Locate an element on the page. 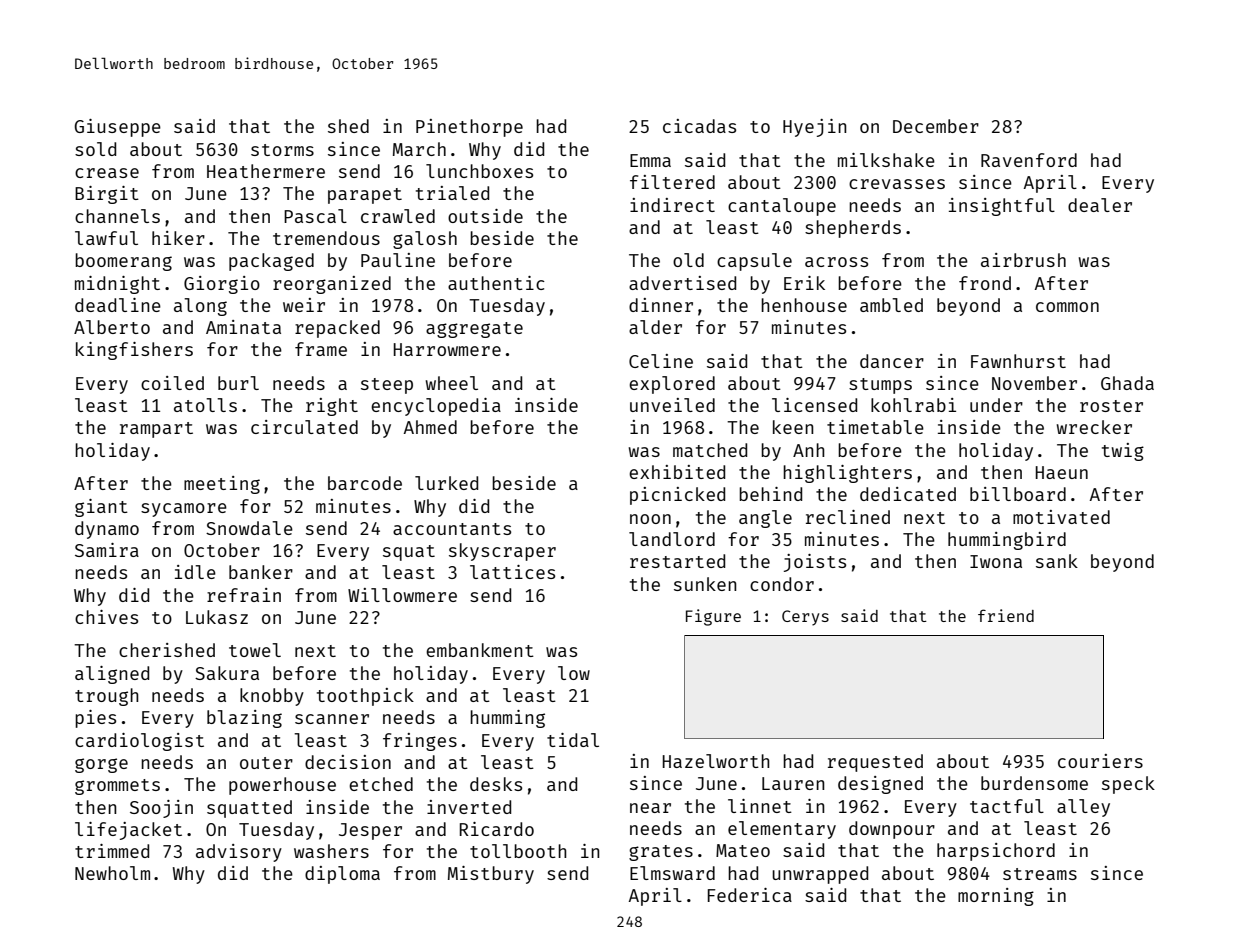 Image resolution: width=1233 pixels, height=952 pixels. Figure is located at coordinates (713, 617).
